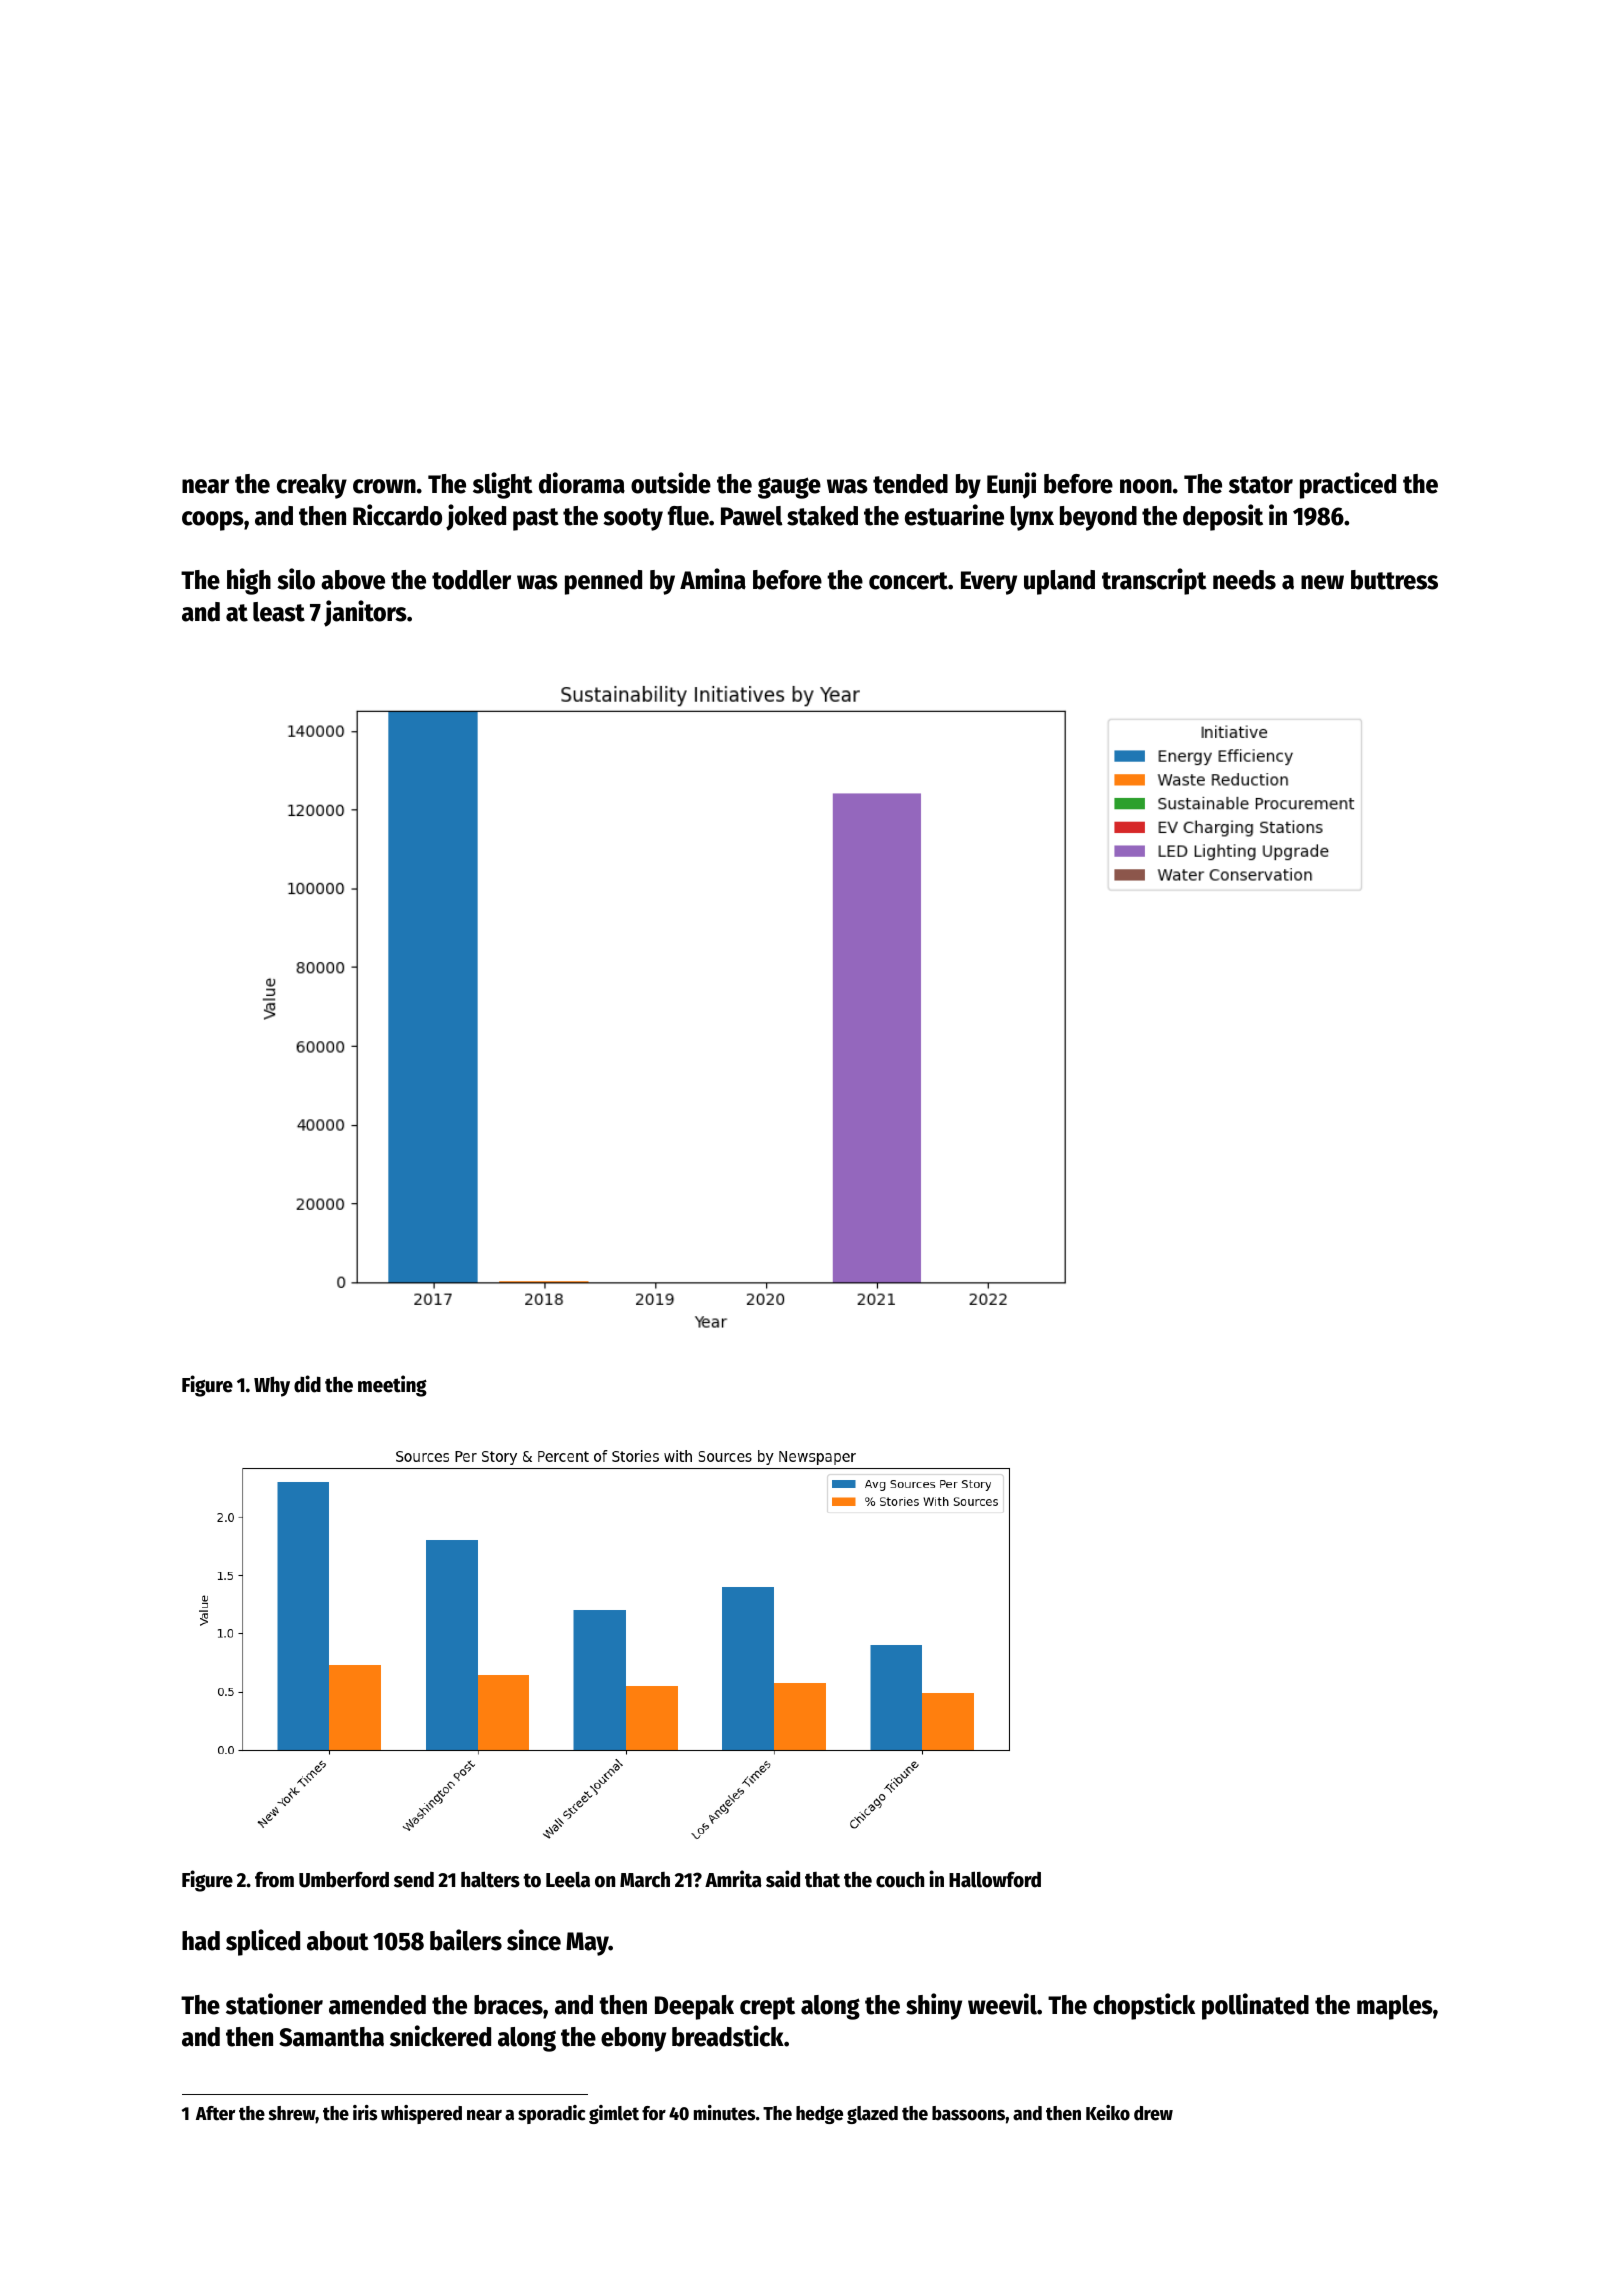  What do you see at coordinates (279, 612) in the page?
I see `least` at bounding box center [279, 612].
